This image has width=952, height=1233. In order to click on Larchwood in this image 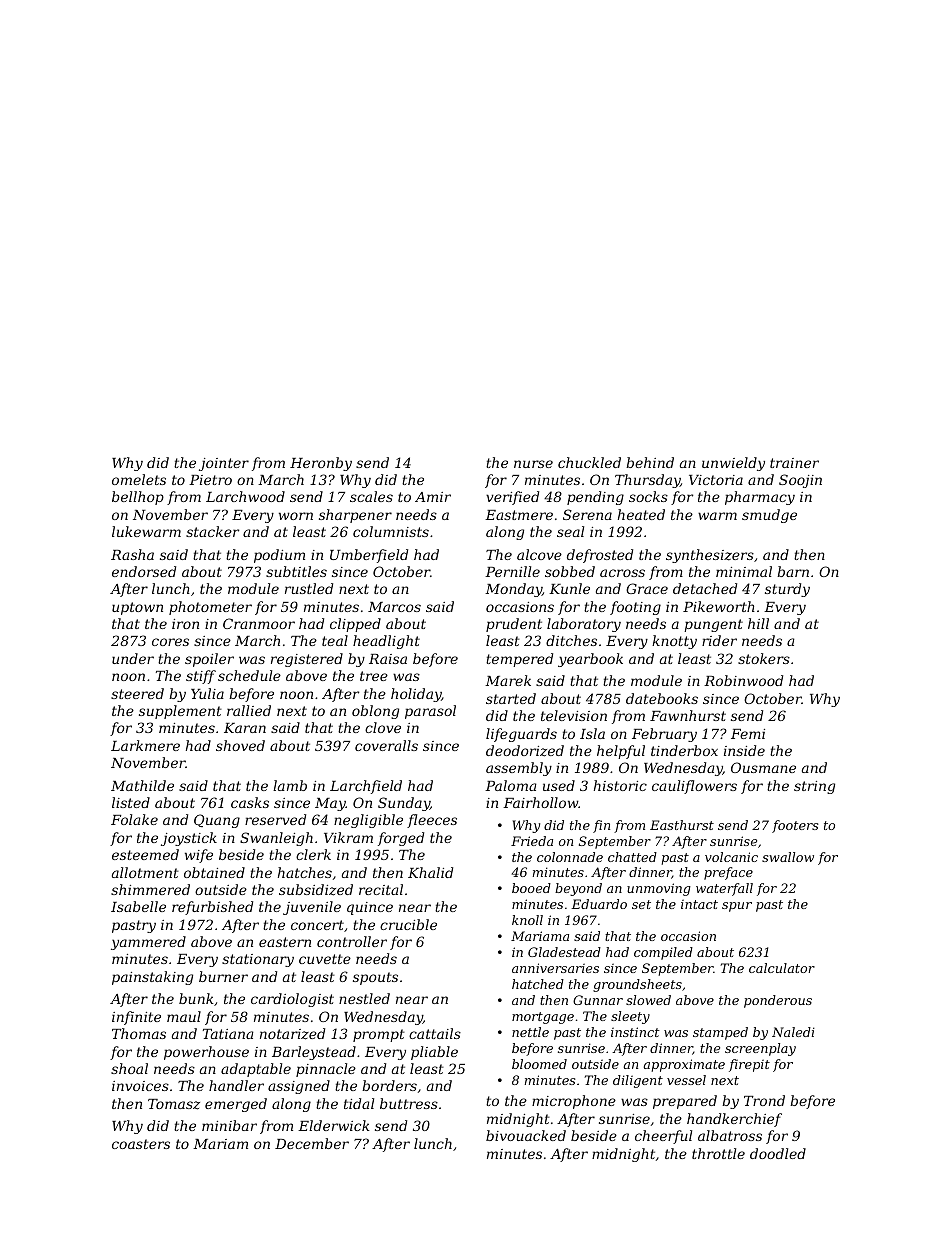, I will do `click(245, 496)`.
